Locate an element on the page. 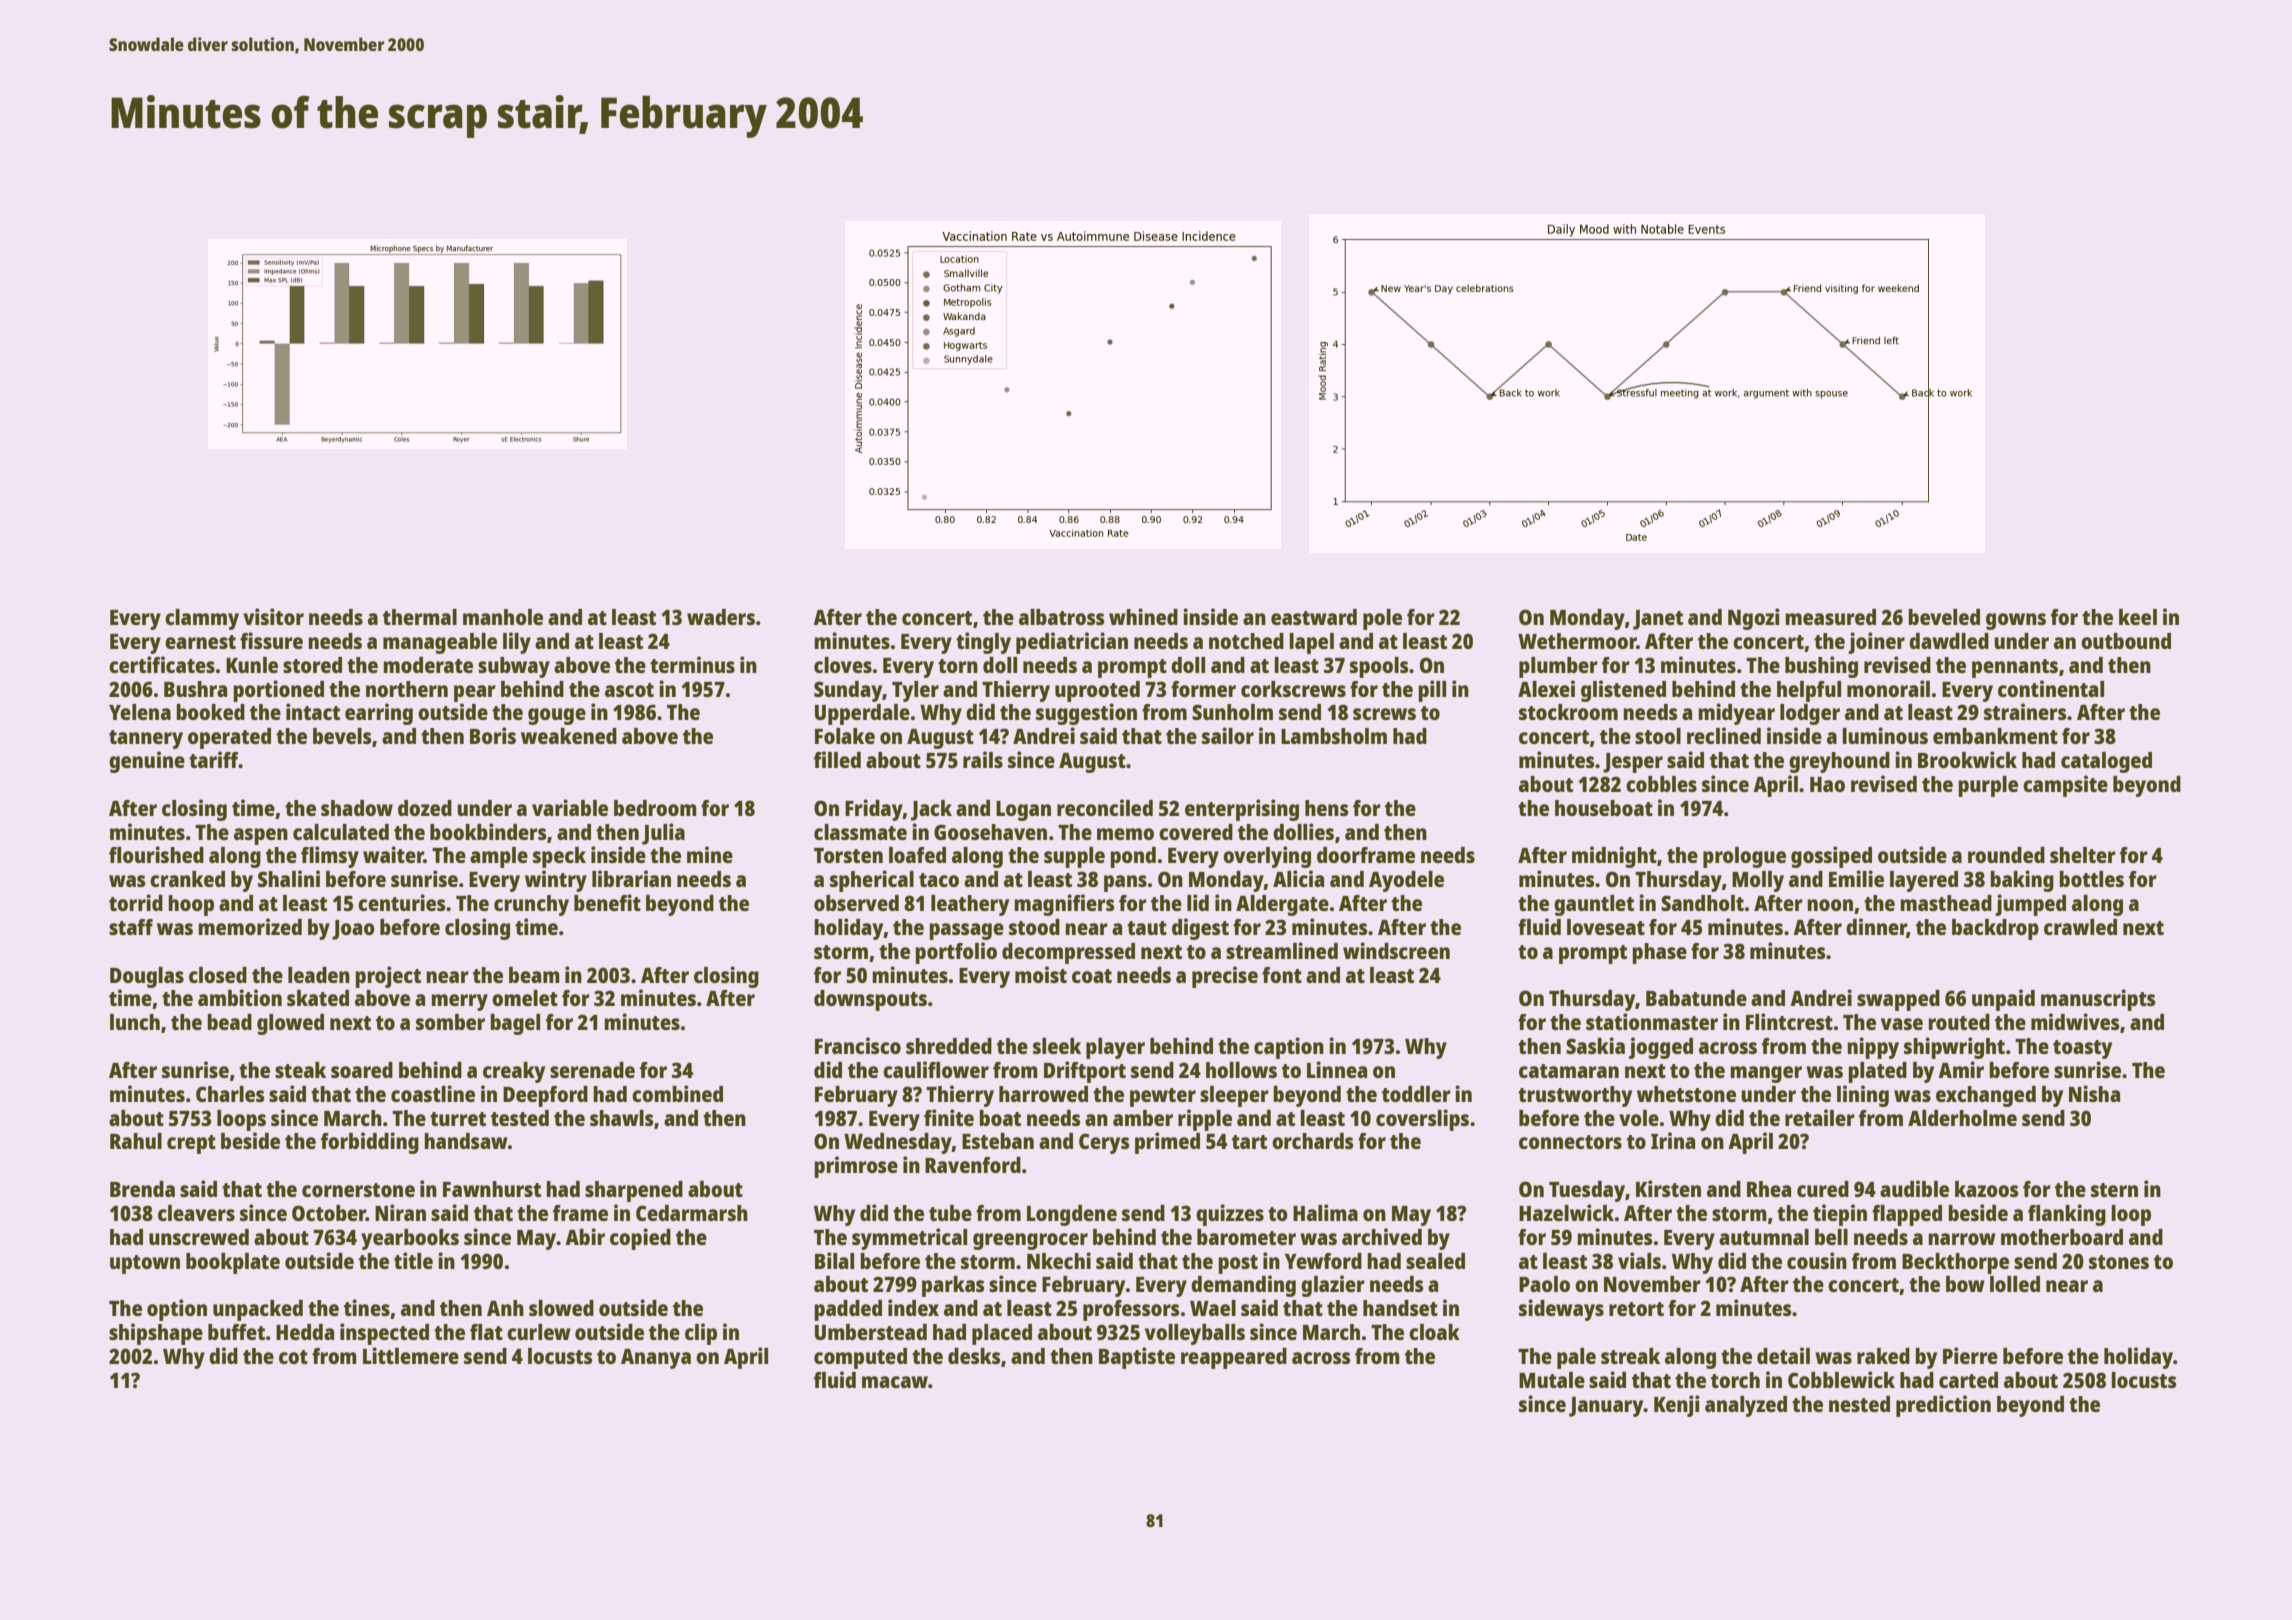 The image size is (2292, 1620). crawled is located at coordinates (2080, 927).
